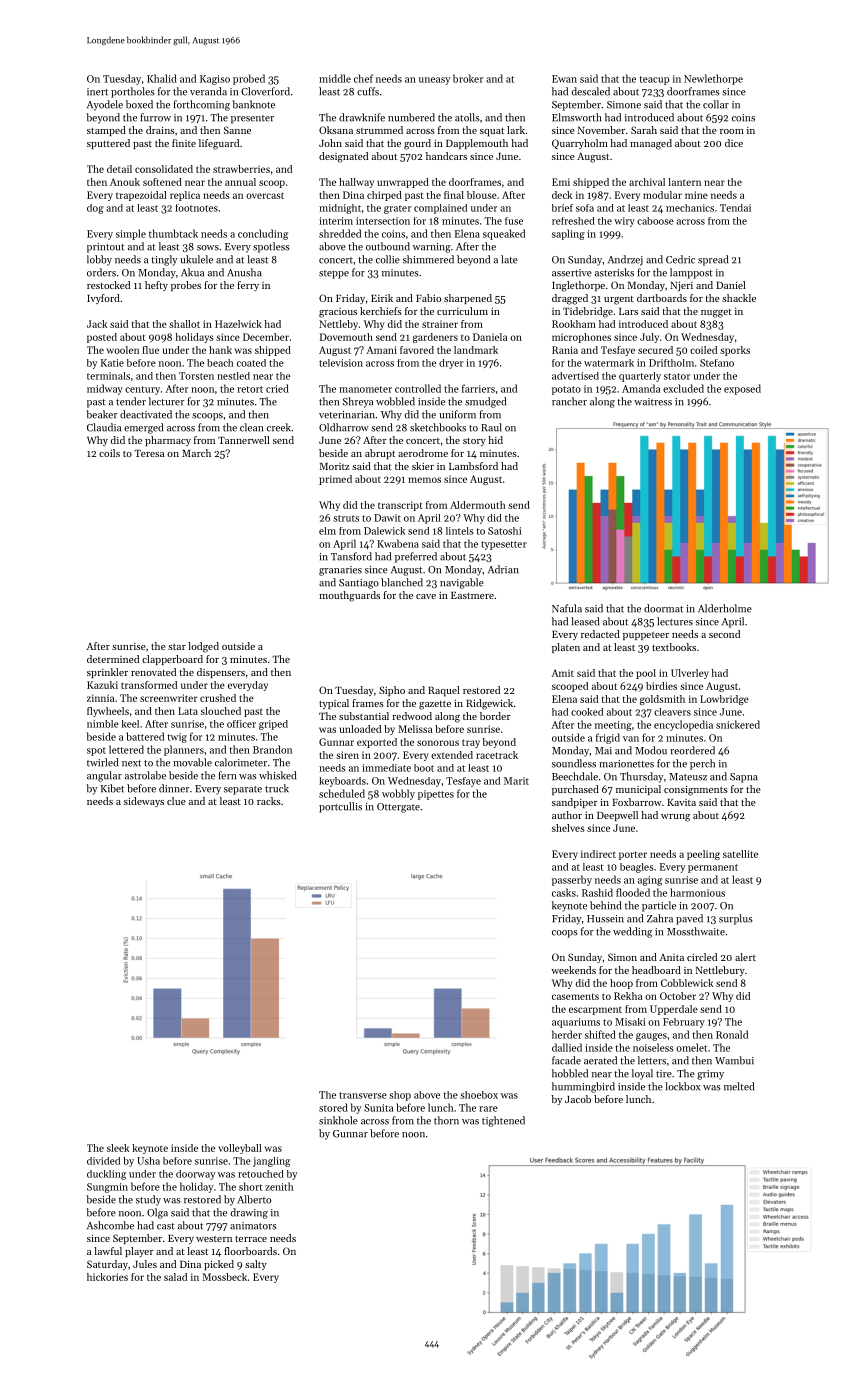 This document has width=849, height=1400. What do you see at coordinates (105, 248) in the document?
I see `printout` at bounding box center [105, 248].
